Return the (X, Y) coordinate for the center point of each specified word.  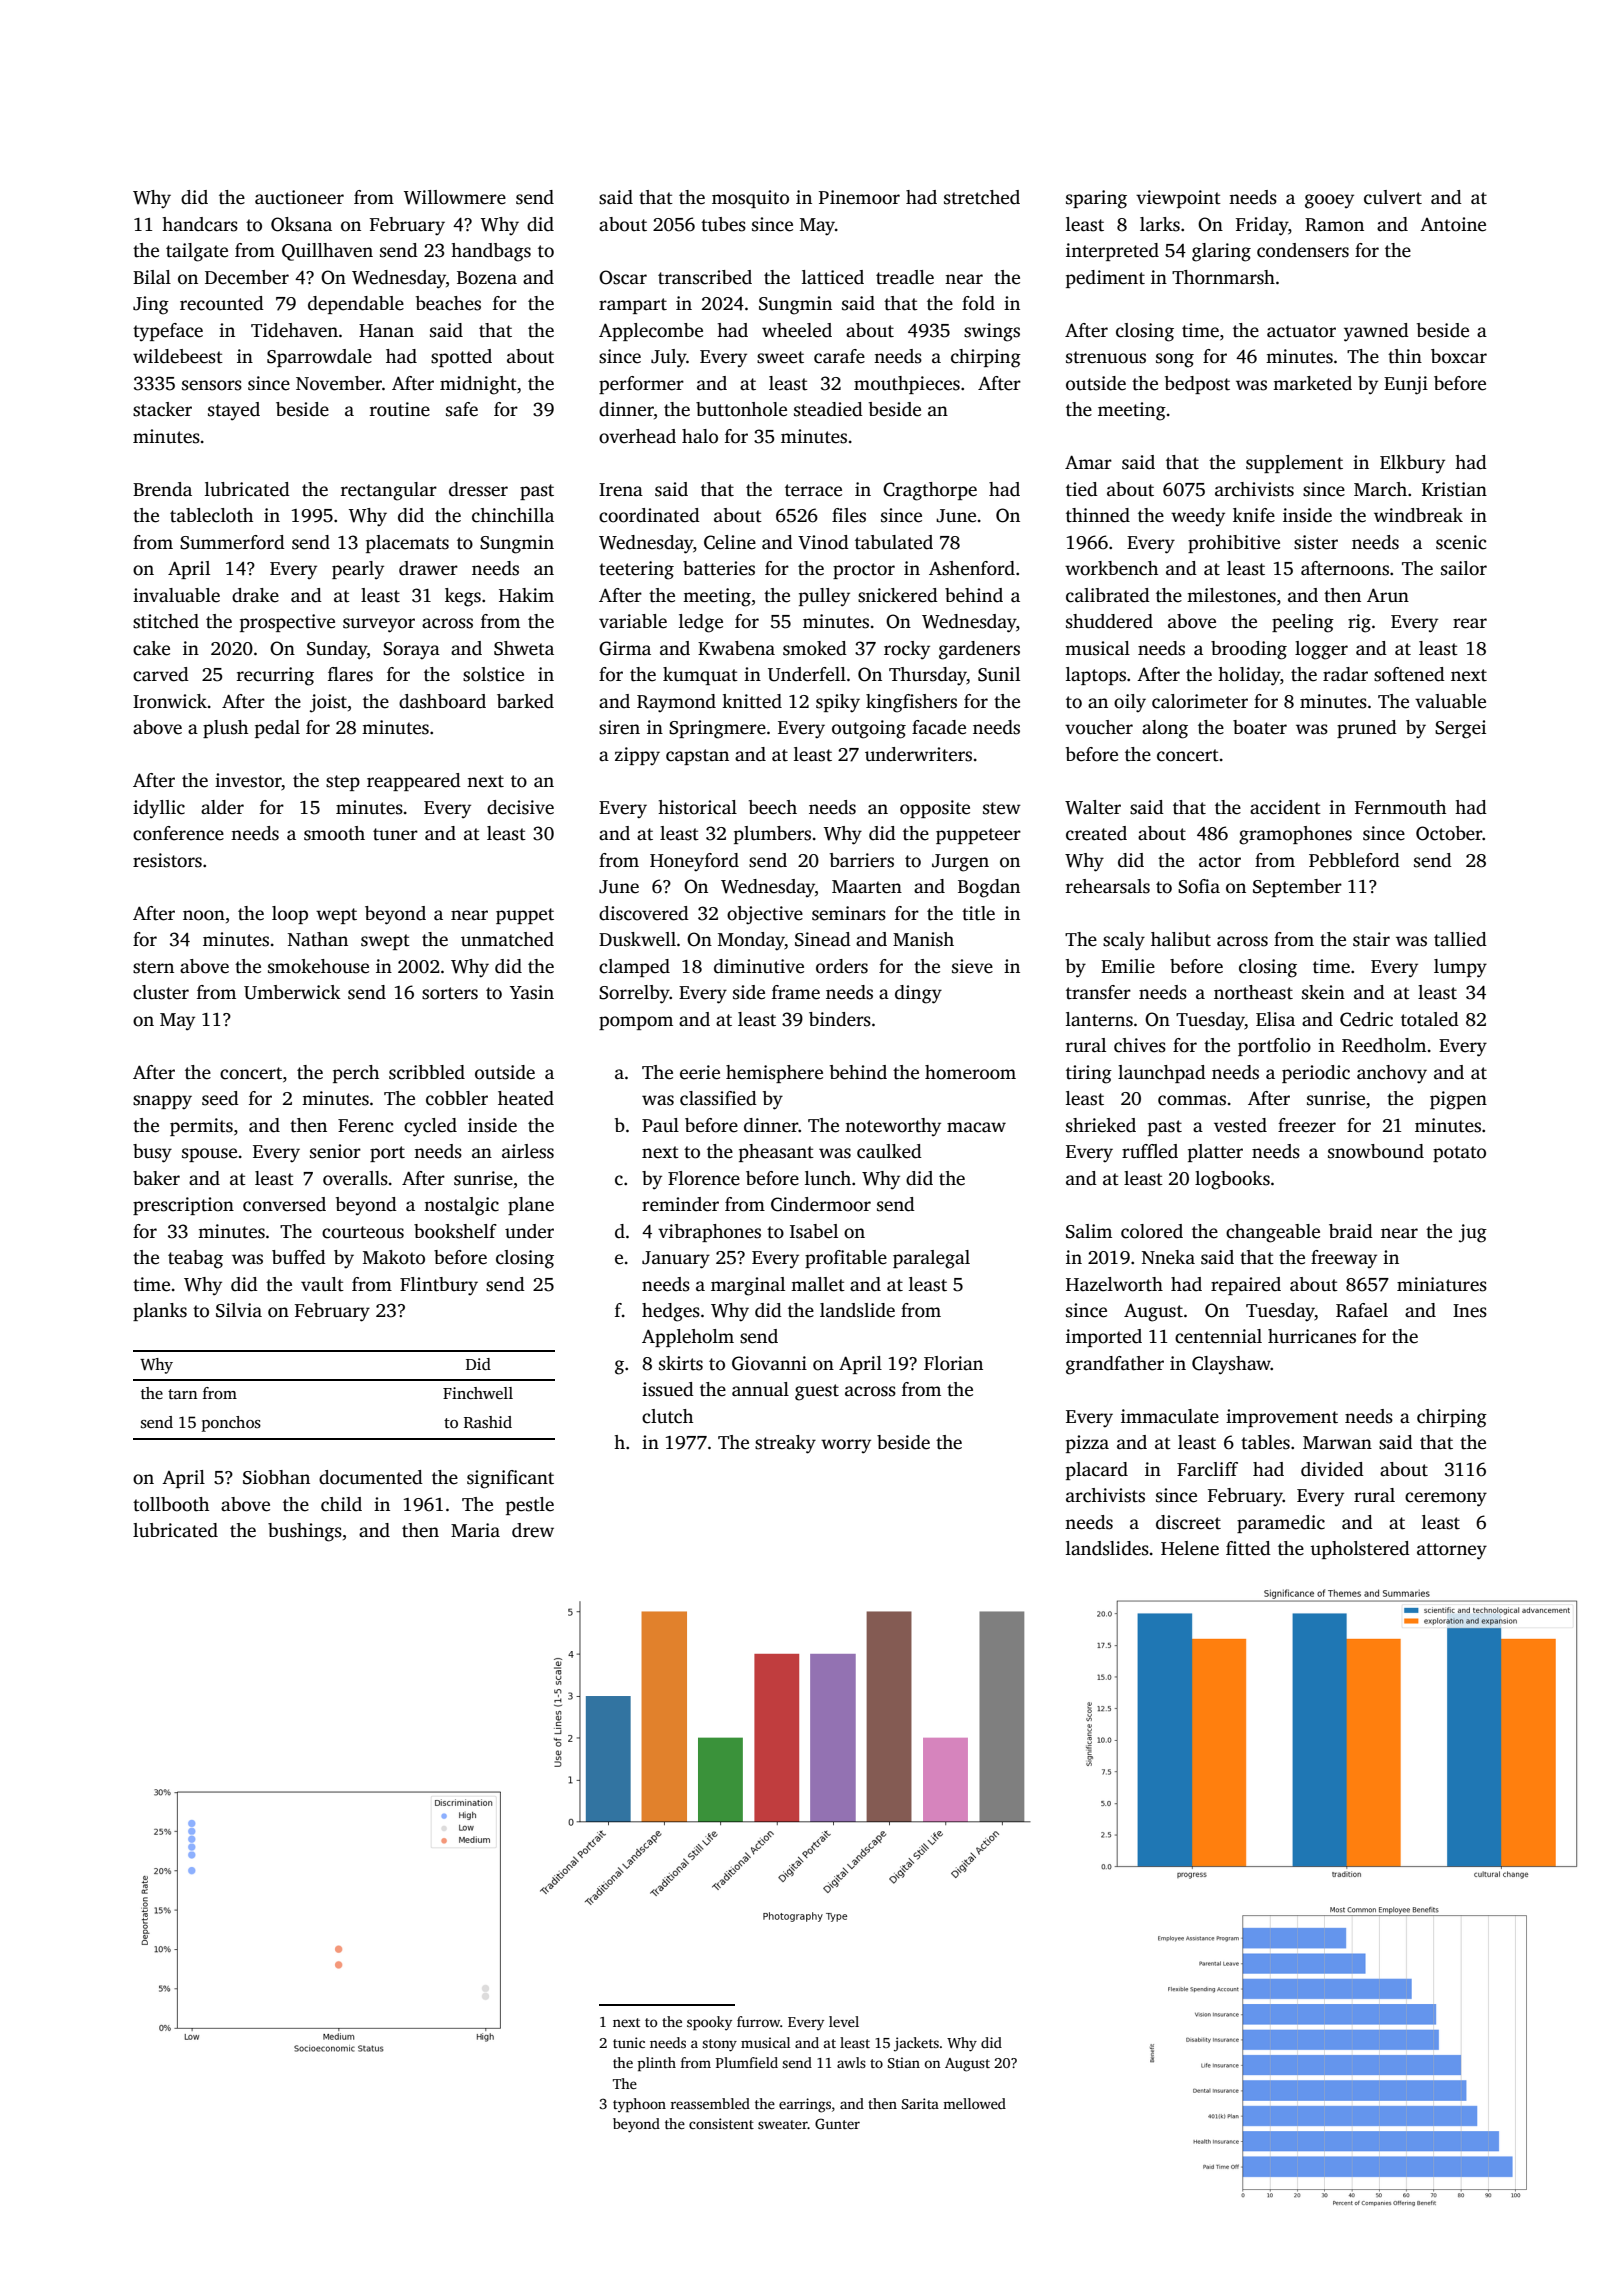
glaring (1221, 252)
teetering (636, 570)
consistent (721, 2123)
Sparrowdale (319, 358)
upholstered (1360, 1550)
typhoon (639, 2105)
